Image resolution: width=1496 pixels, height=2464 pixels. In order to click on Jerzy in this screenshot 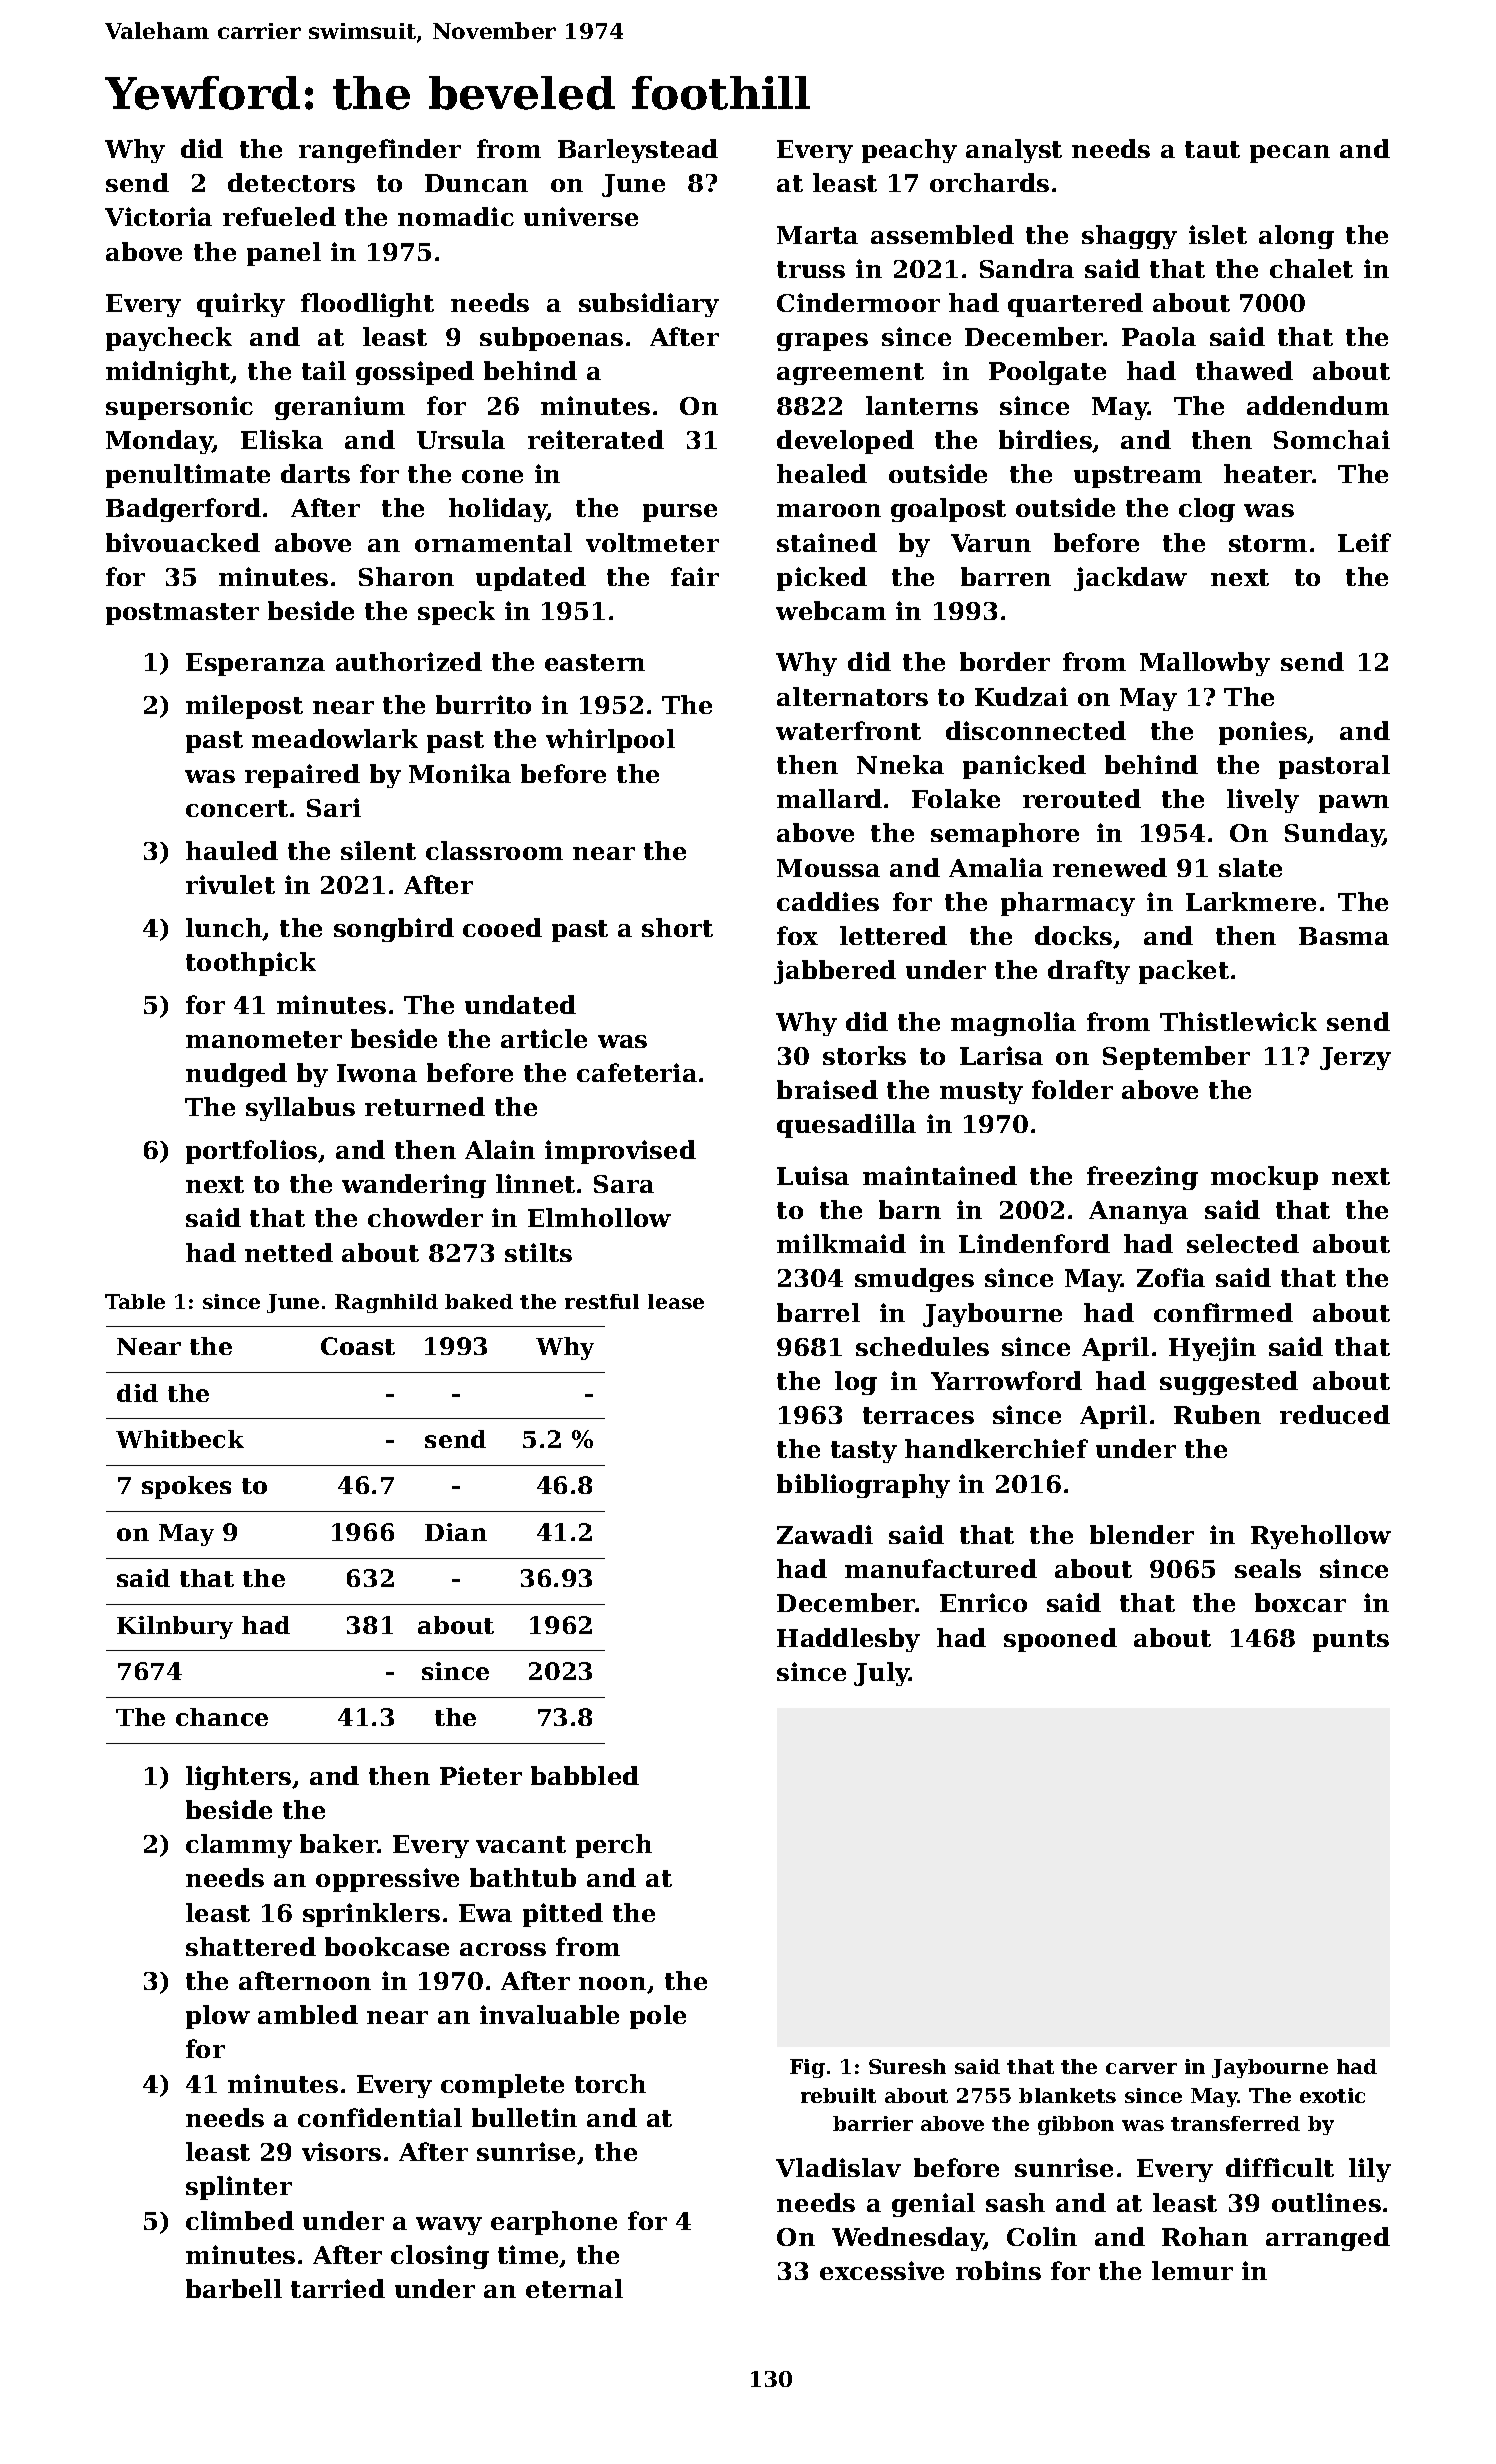, I will do `click(1355, 1058)`.
